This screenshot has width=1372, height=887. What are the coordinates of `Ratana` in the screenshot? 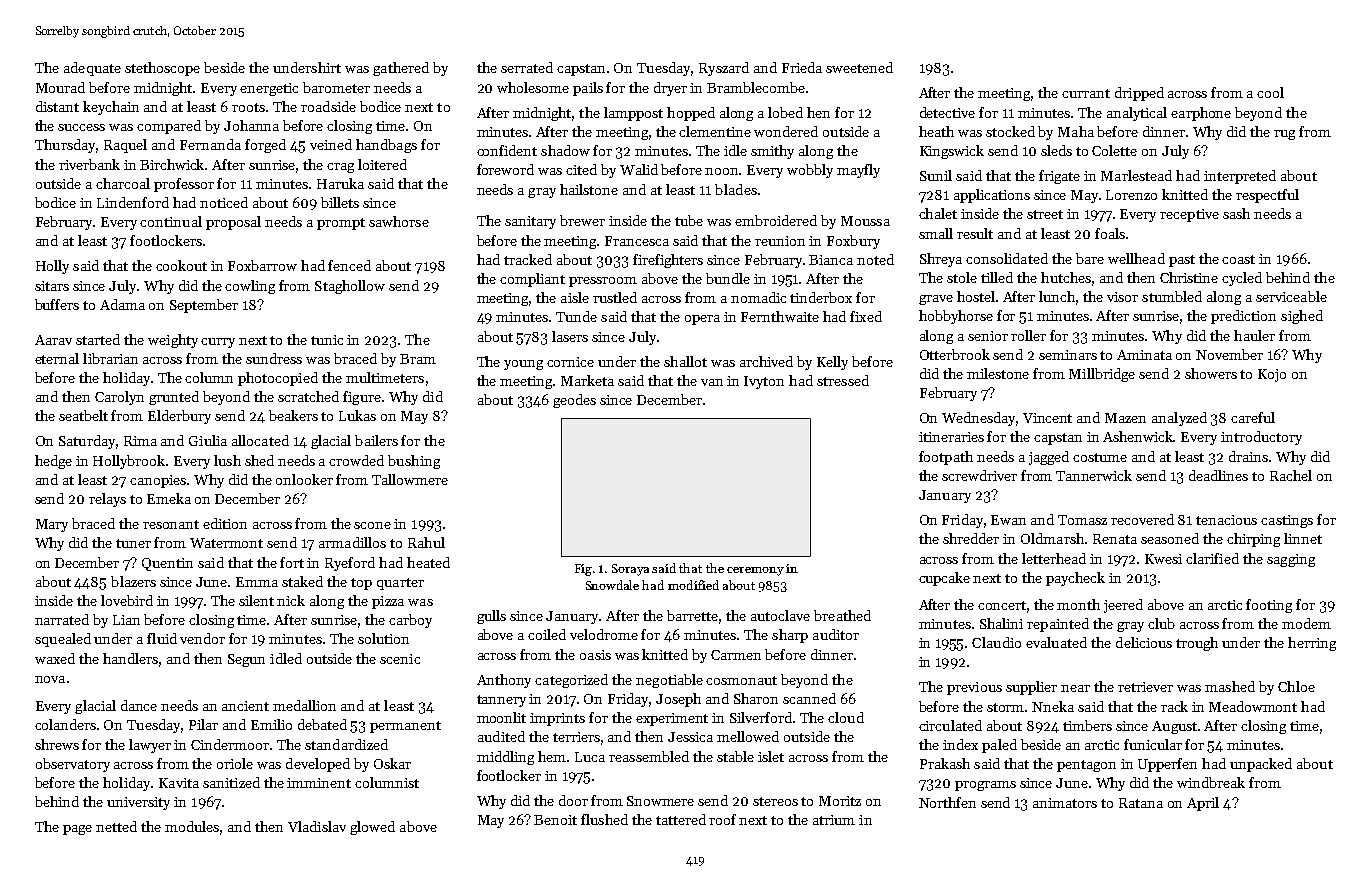 It's located at (1141, 803).
